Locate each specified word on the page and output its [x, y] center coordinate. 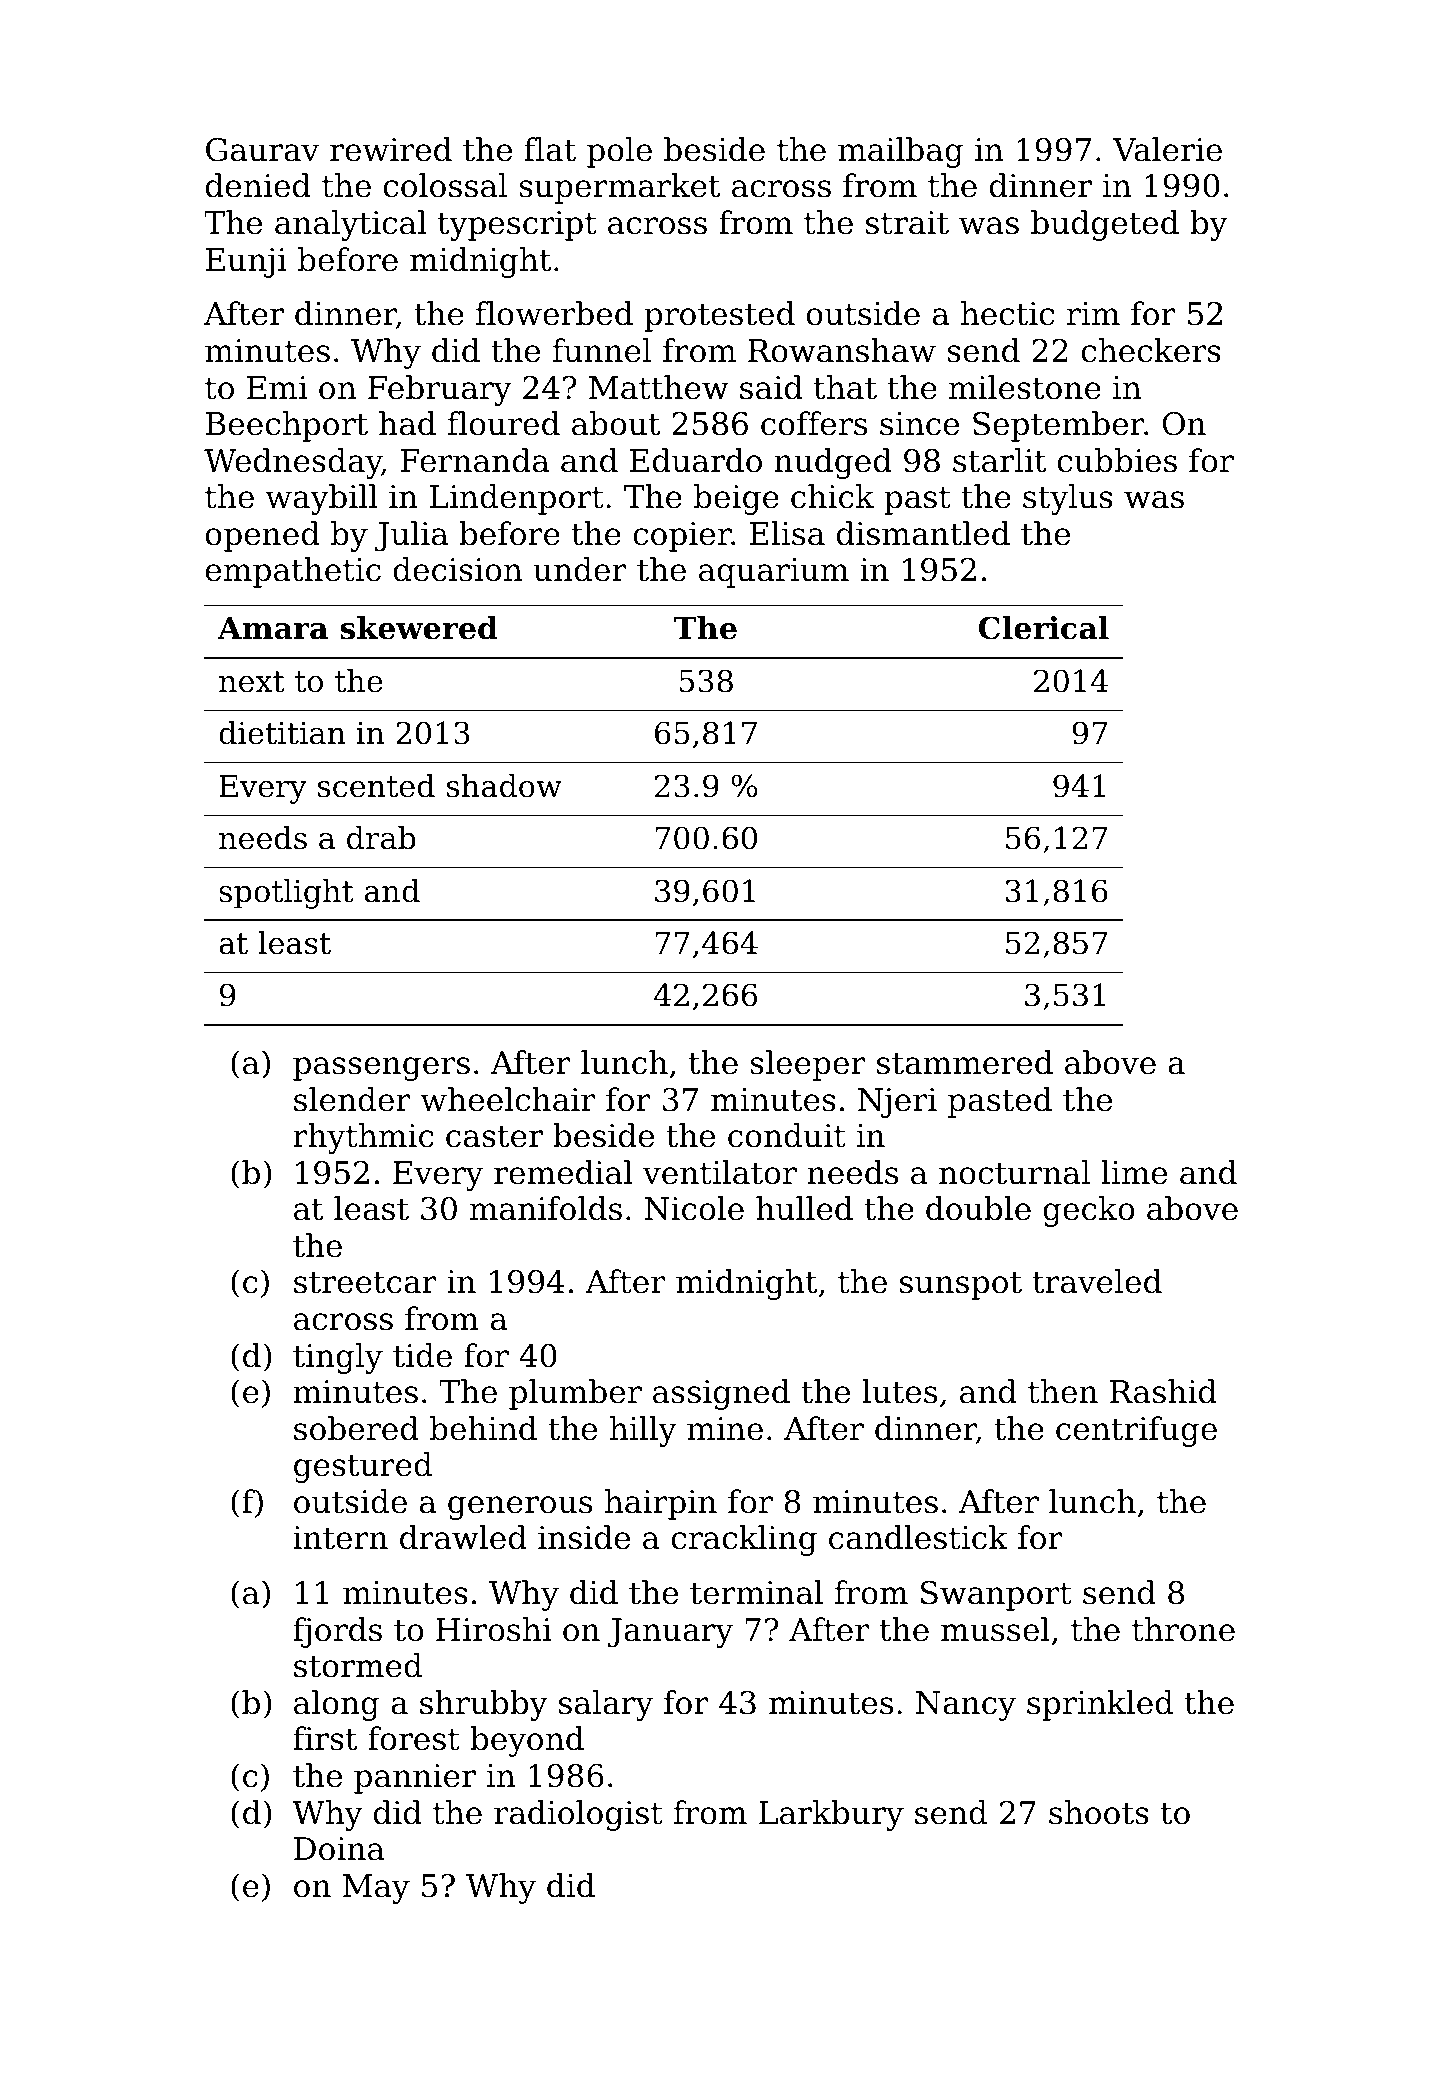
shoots [1099, 1812]
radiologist [578, 1815]
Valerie [1167, 149]
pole [619, 152]
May [376, 1889]
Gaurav [262, 150]
